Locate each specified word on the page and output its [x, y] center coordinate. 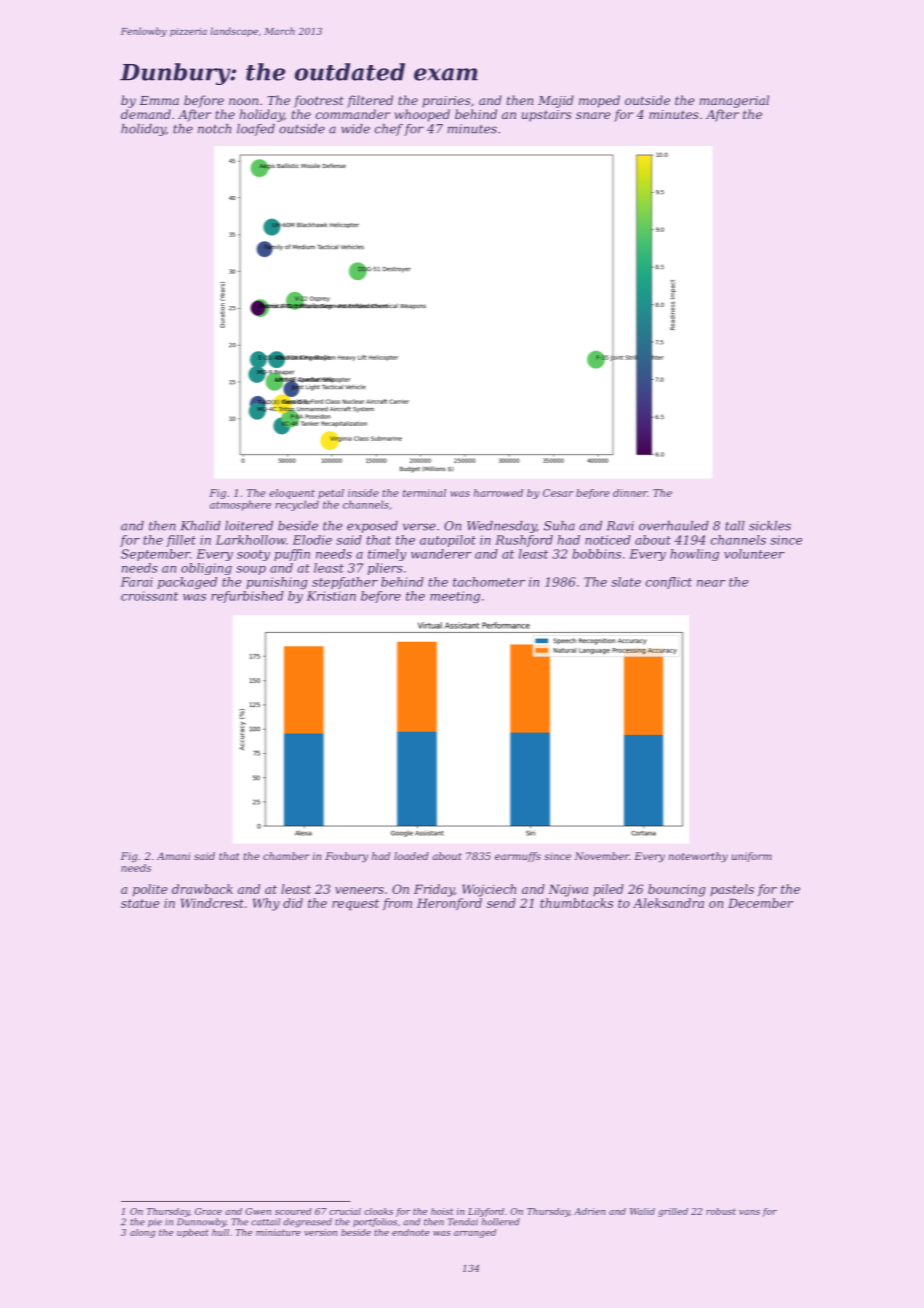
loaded [411, 856]
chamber [286, 856]
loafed [256, 130]
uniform [752, 857]
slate [626, 582]
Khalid [201, 526]
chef [389, 130]
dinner [630, 493]
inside [363, 493]
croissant [149, 596]
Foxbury [346, 857]
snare [593, 115]
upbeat [193, 1233]
